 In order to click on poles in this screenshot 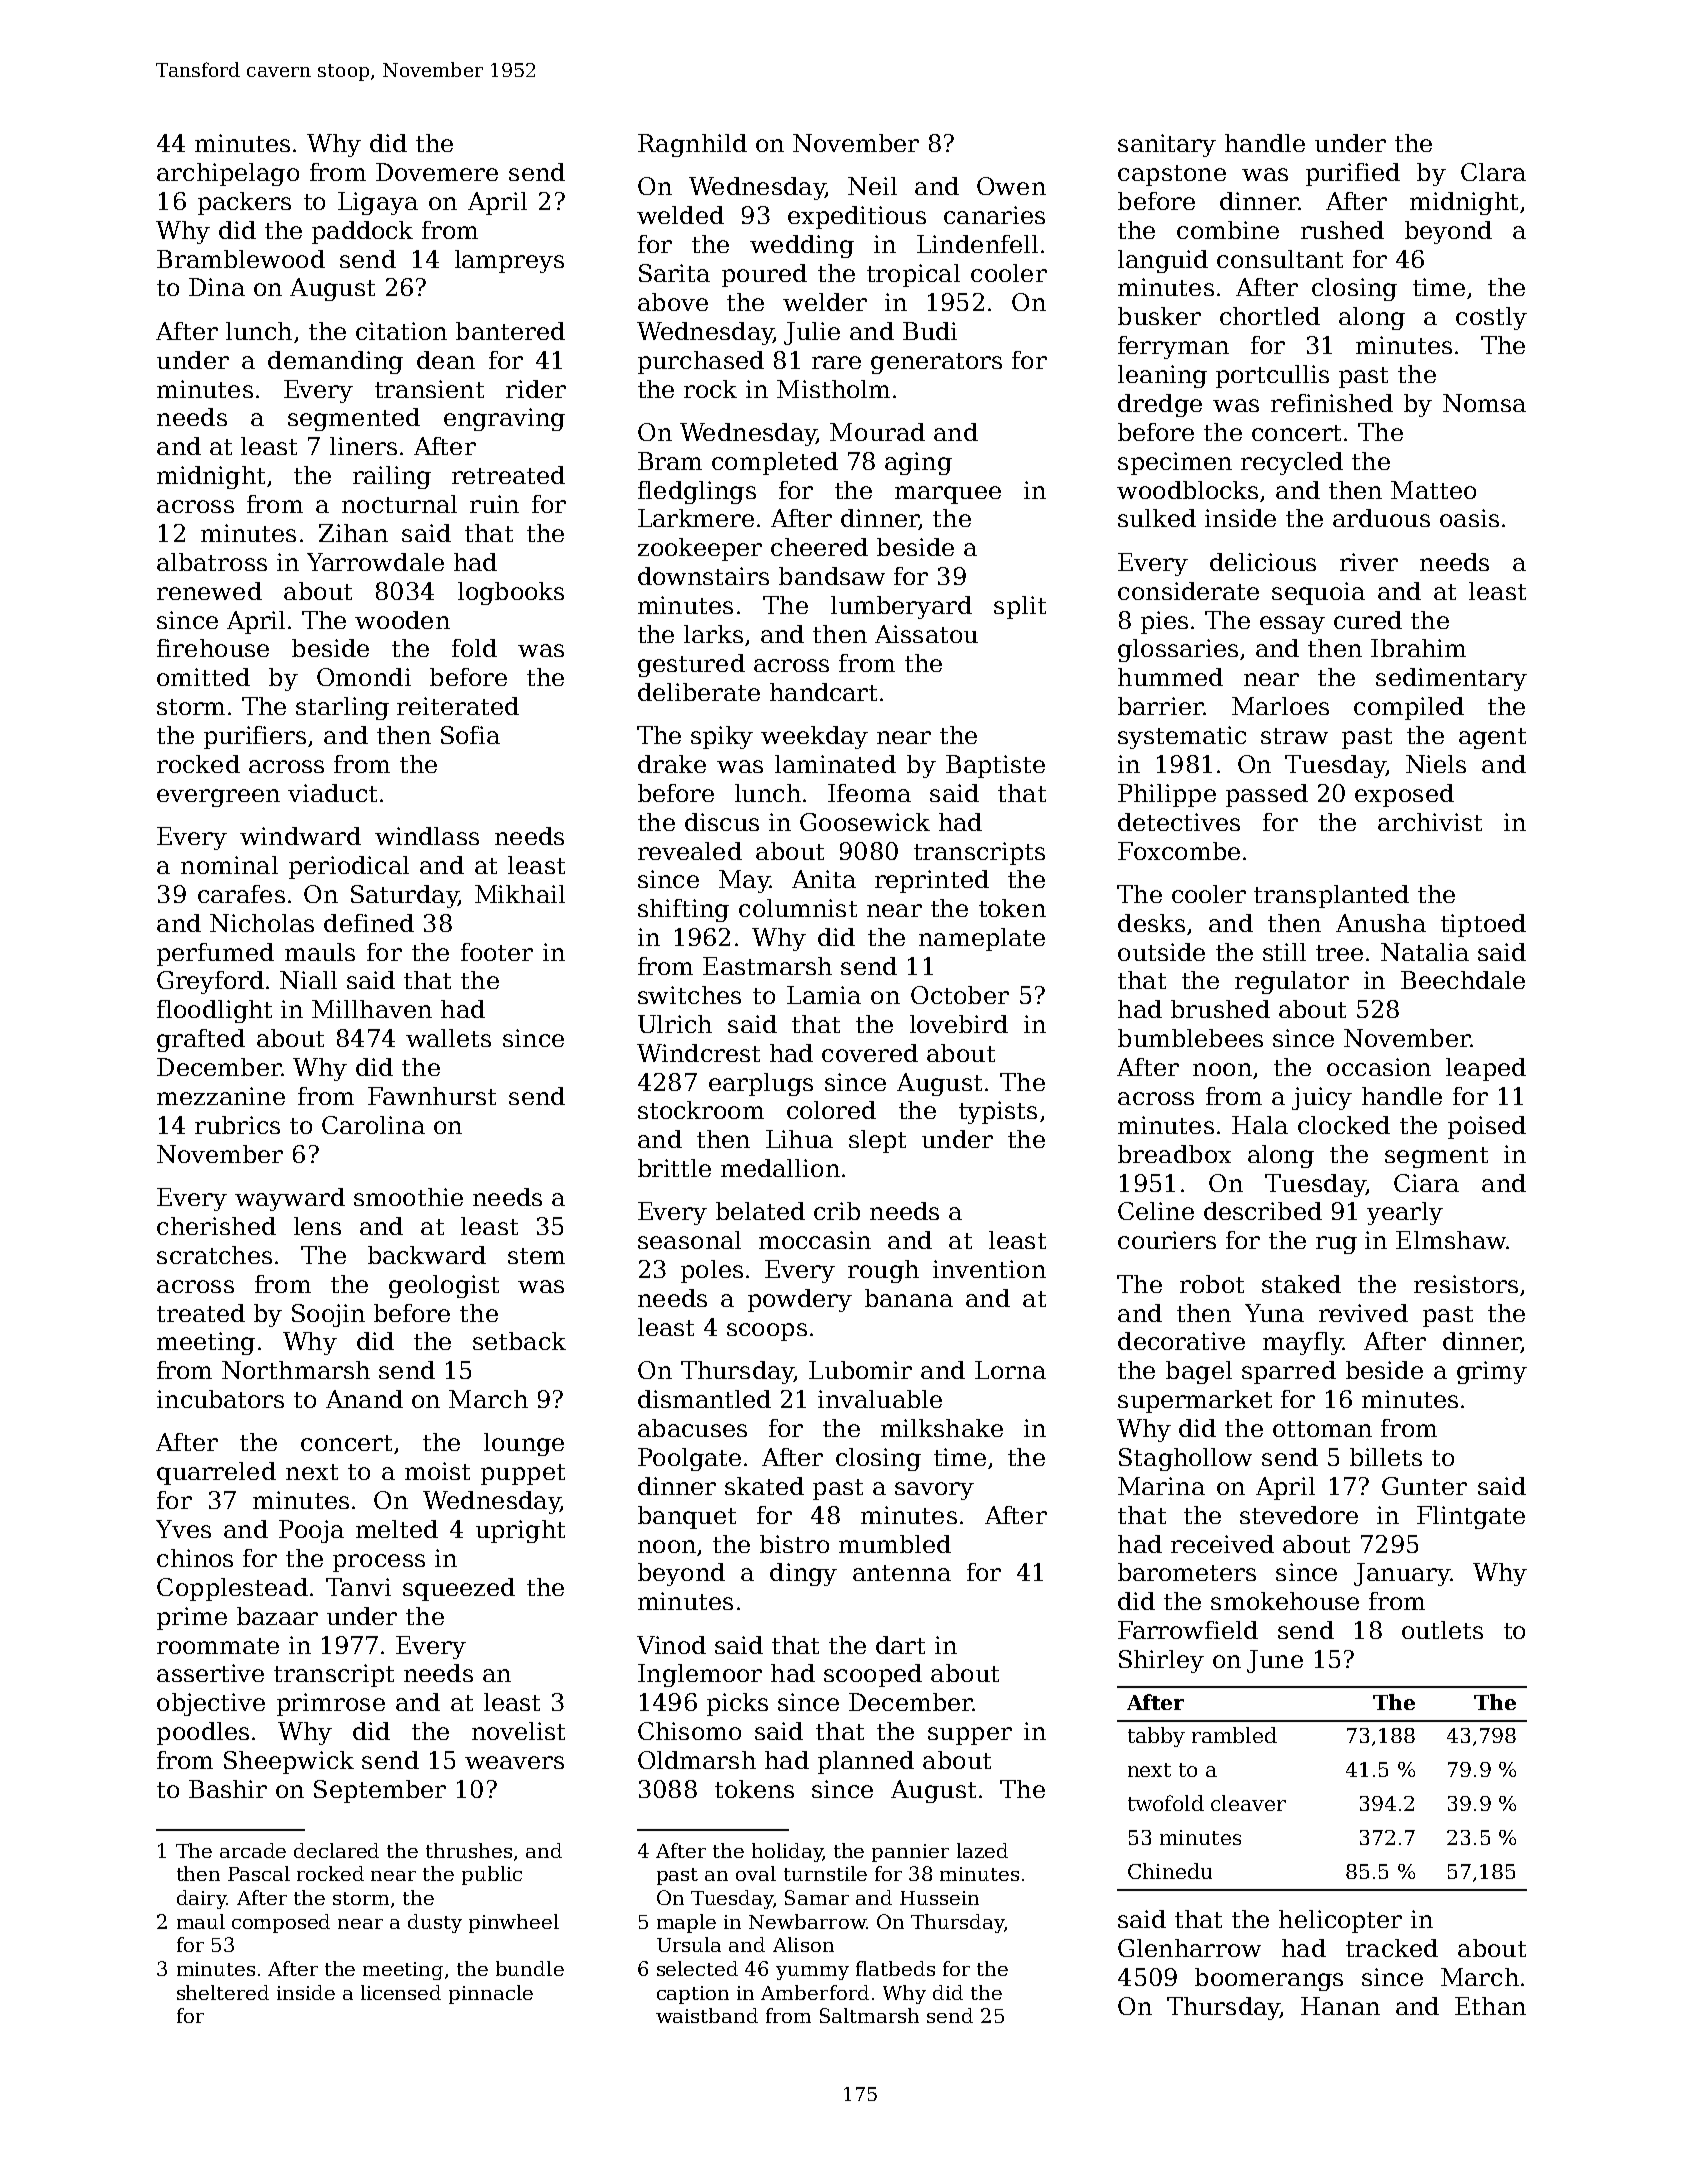, I will do `click(712, 1271)`.
